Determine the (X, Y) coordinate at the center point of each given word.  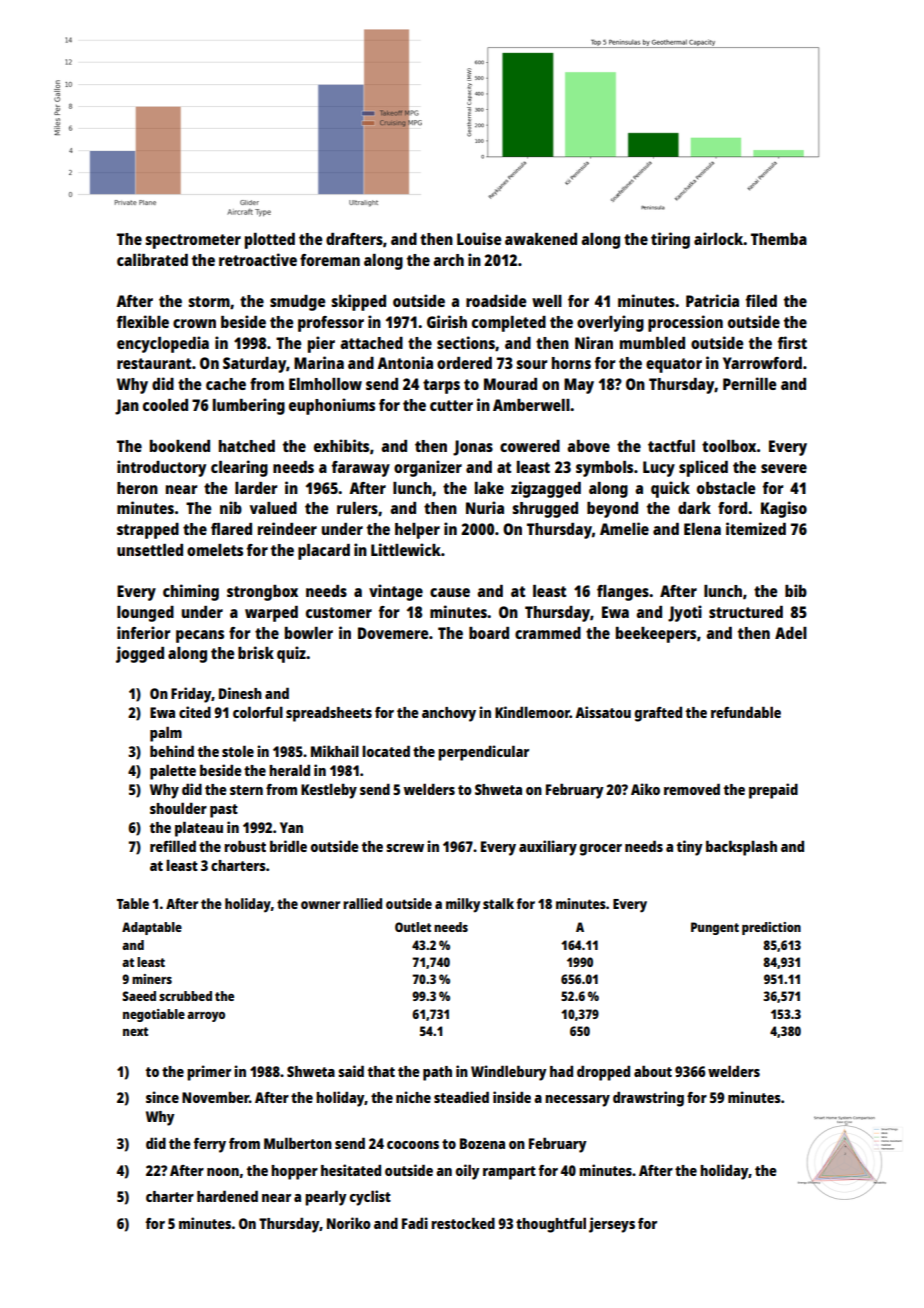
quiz (291, 654)
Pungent (715, 928)
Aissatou (603, 712)
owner (320, 905)
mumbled (652, 343)
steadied (461, 1097)
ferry (209, 1145)
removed (692, 789)
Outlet (413, 927)
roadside (496, 300)
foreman (330, 260)
